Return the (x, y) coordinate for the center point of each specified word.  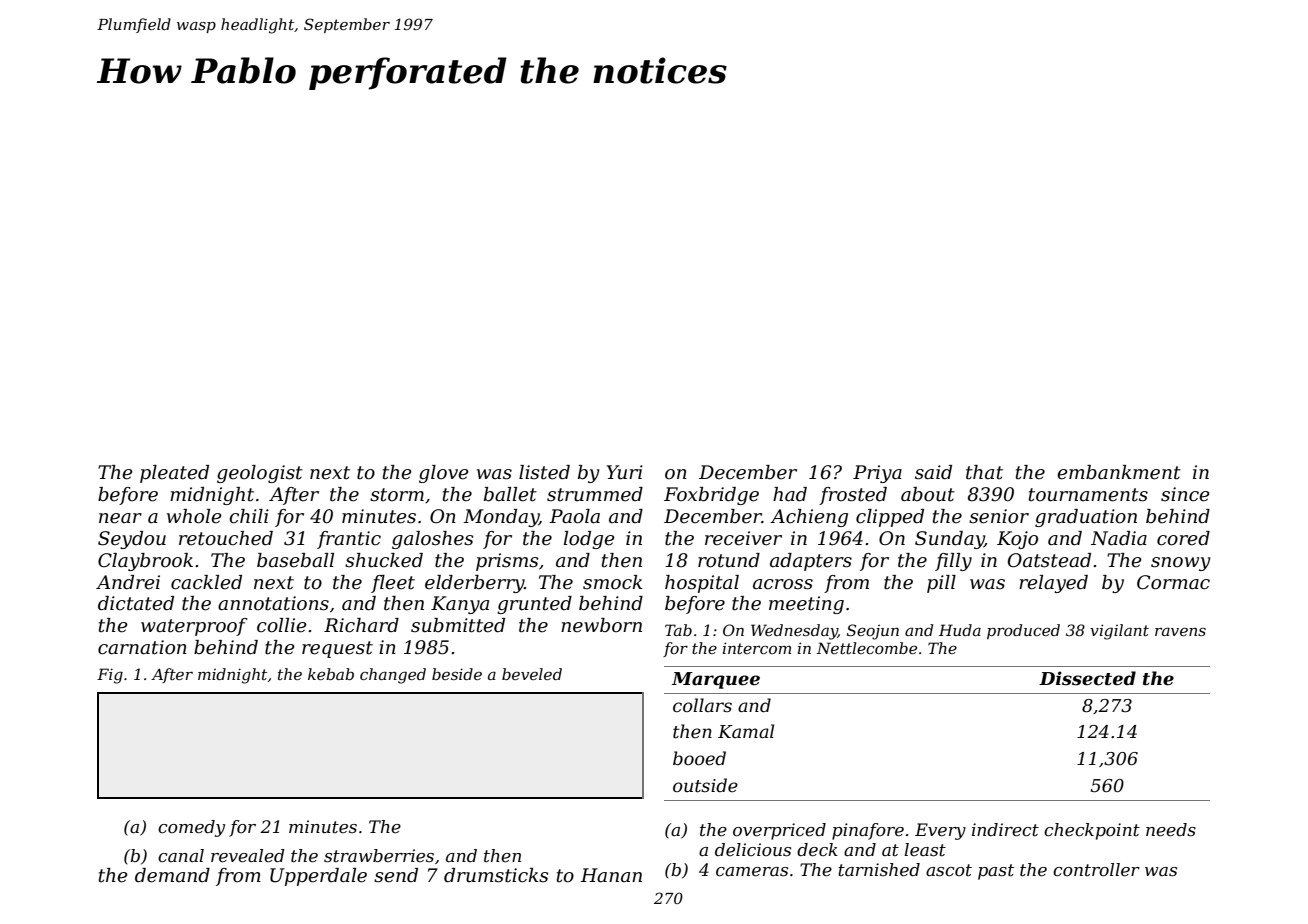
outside (705, 785)
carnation (142, 647)
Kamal (746, 731)
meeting (806, 605)
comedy (191, 828)
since (1185, 494)
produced (1023, 631)
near (120, 518)
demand (172, 875)
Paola (574, 516)
